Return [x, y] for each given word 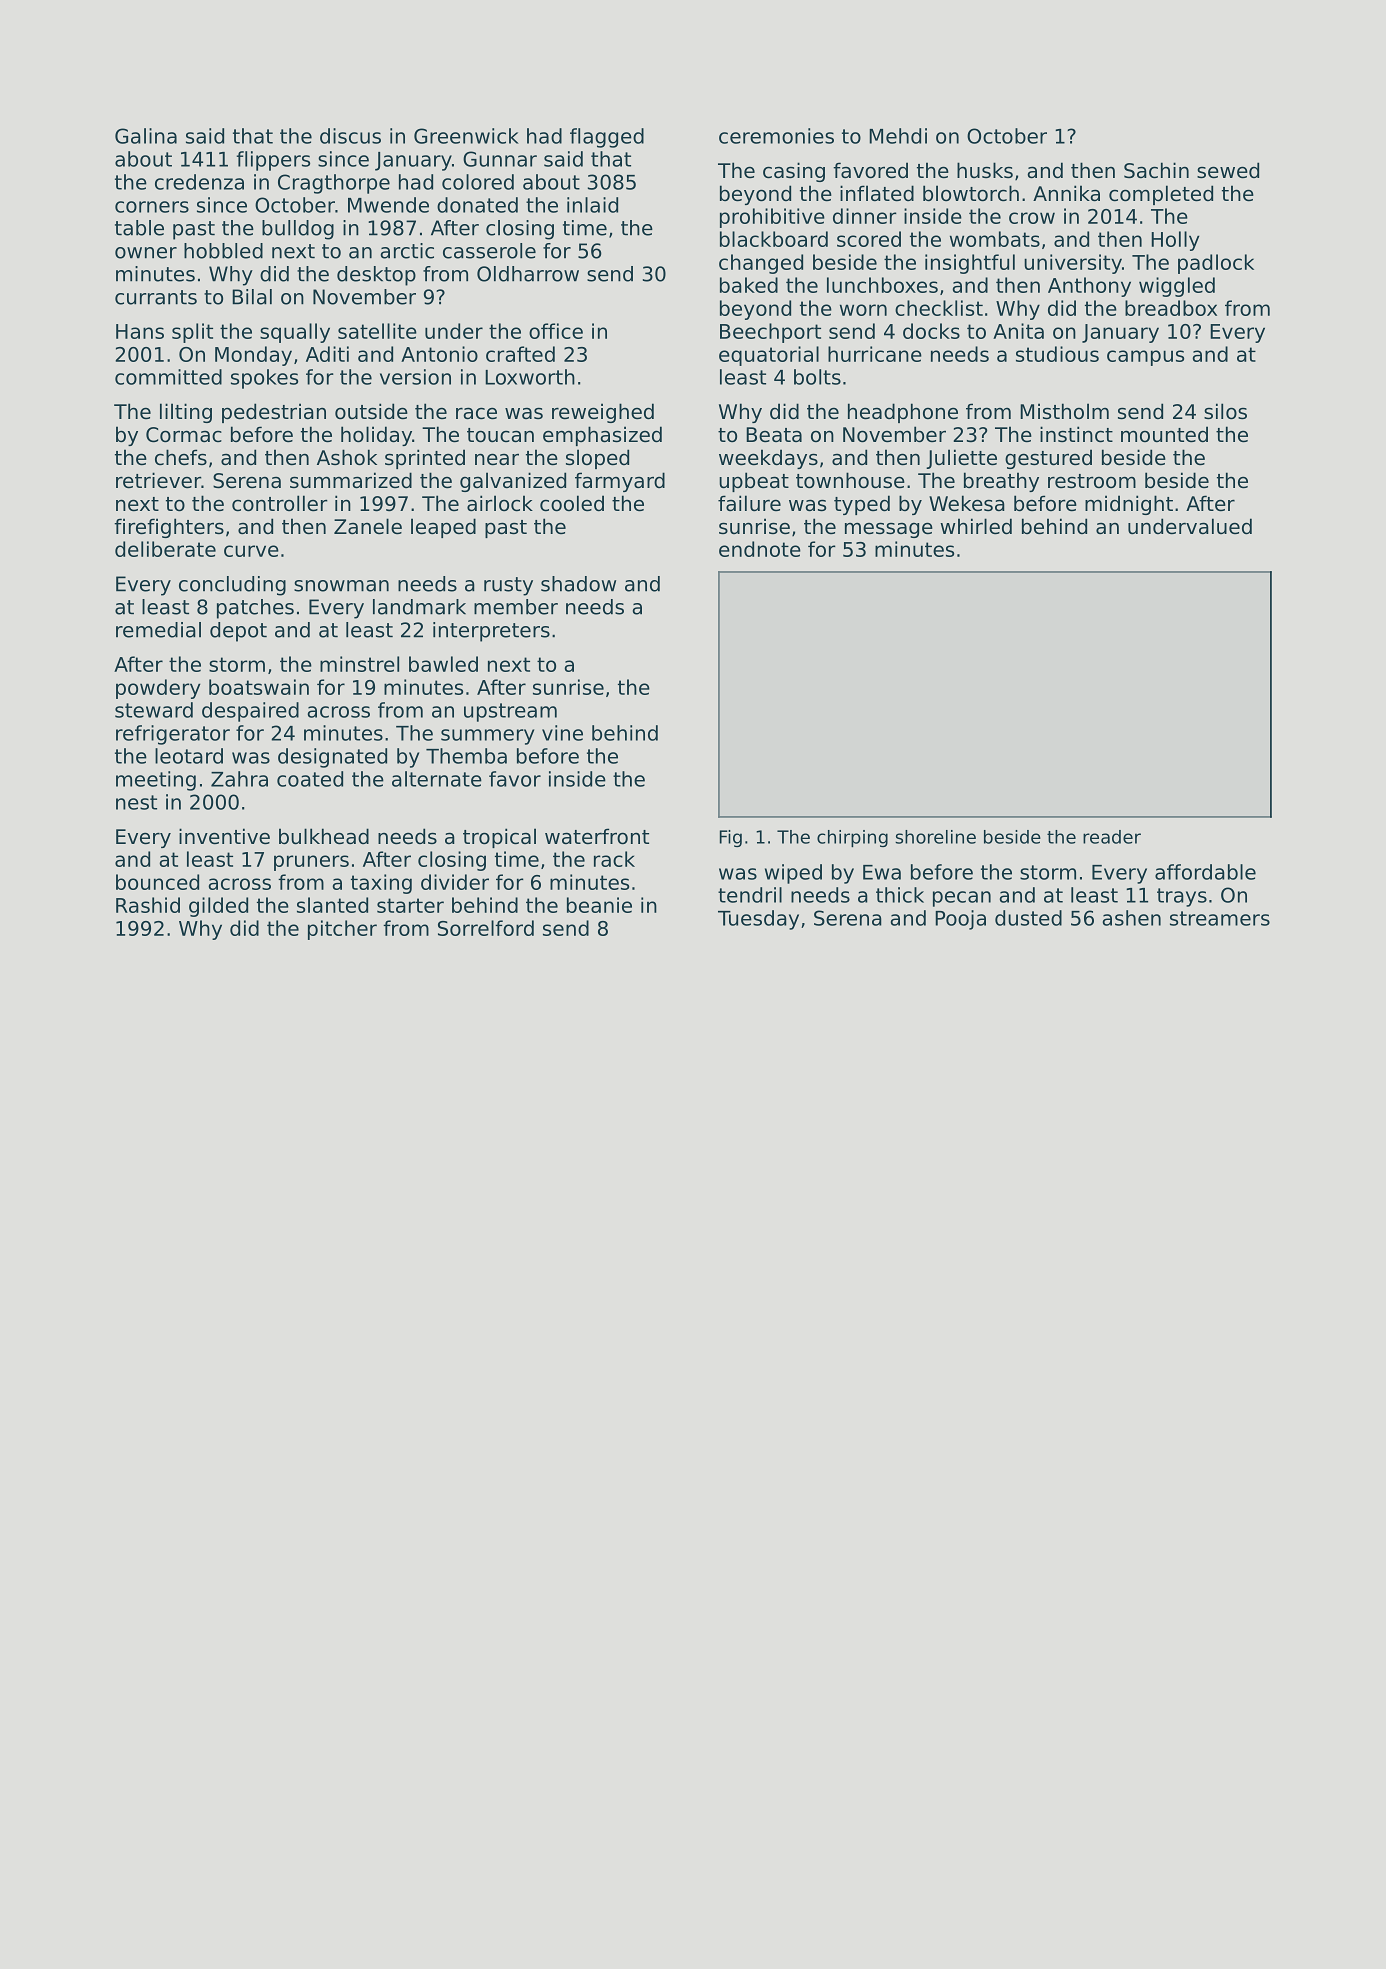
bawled [443, 664]
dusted [1028, 918]
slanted [332, 905]
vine [562, 733]
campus [1145, 358]
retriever [158, 480]
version [415, 377]
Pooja [960, 920]
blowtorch [971, 193]
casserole [489, 251]
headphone [903, 413]
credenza [199, 182]
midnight [1129, 505]
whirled [976, 526]
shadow [578, 584]
